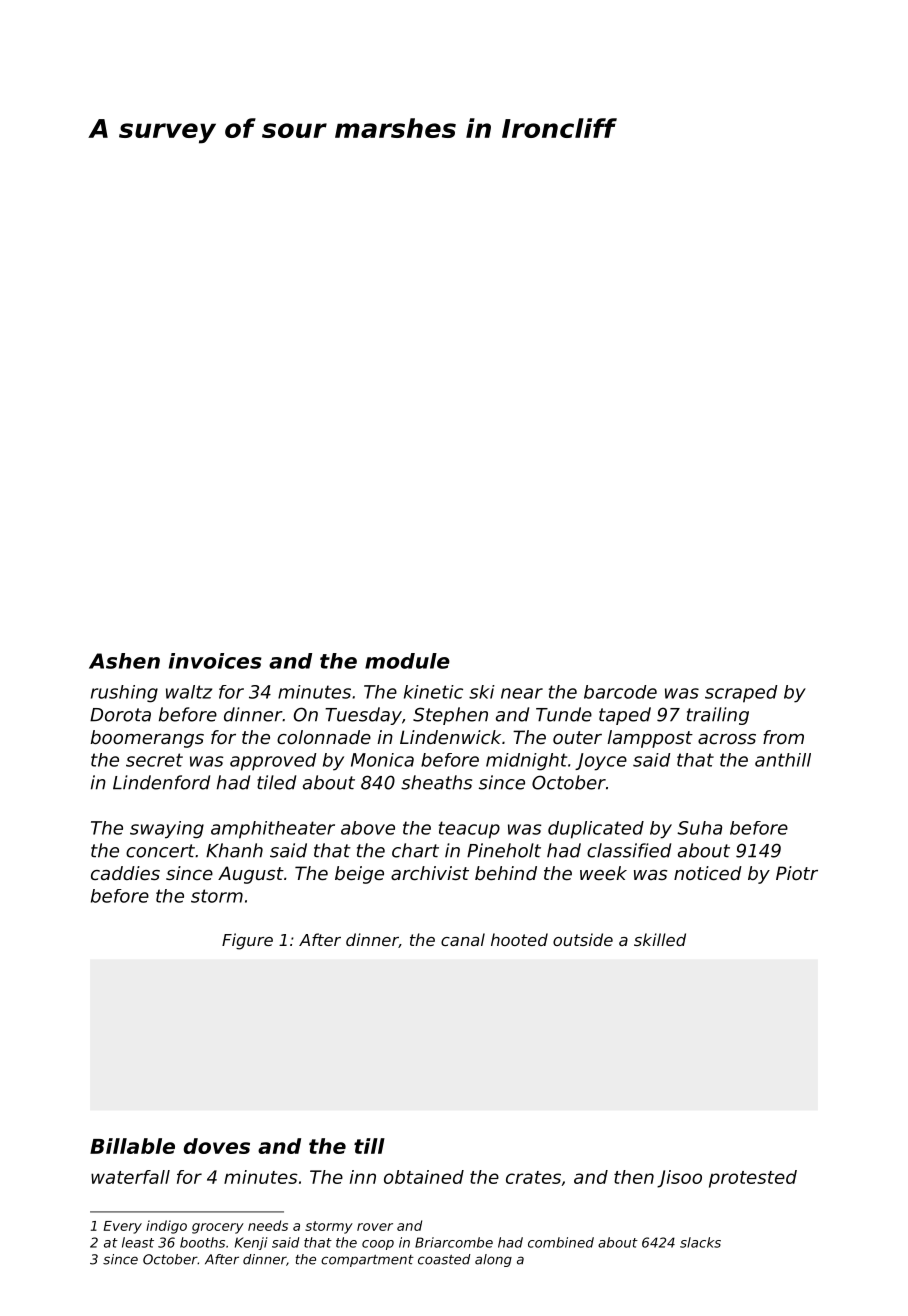 Image resolution: width=908 pixels, height=1316 pixels. What do you see at coordinates (753, 1179) in the screenshot?
I see `protested` at bounding box center [753, 1179].
